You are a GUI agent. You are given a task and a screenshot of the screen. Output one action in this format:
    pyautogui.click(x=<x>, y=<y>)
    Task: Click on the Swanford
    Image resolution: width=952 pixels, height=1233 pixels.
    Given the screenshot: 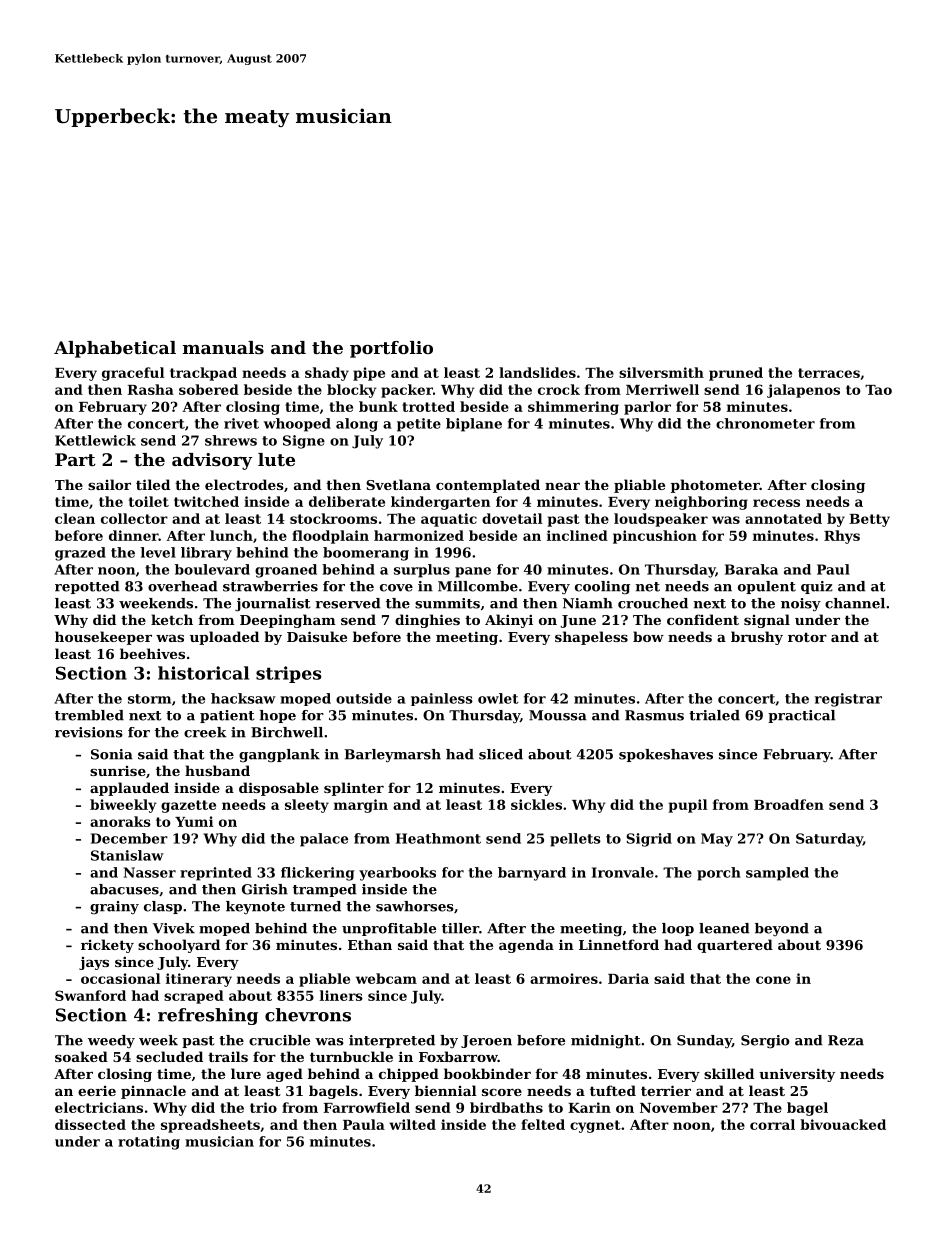 What is the action you would take?
    pyautogui.click(x=90, y=995)
